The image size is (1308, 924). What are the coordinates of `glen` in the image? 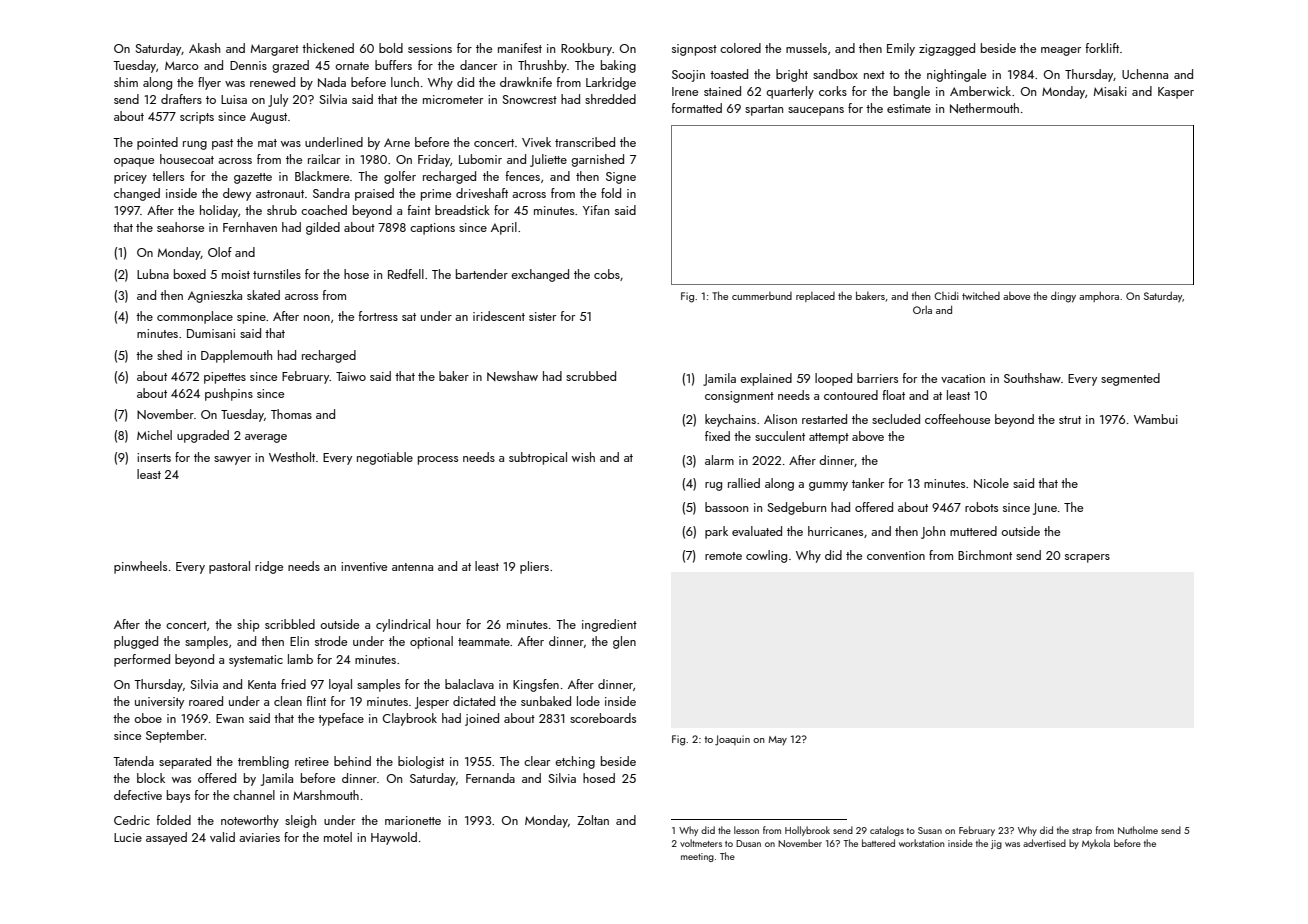 It's located at (624, 642).
